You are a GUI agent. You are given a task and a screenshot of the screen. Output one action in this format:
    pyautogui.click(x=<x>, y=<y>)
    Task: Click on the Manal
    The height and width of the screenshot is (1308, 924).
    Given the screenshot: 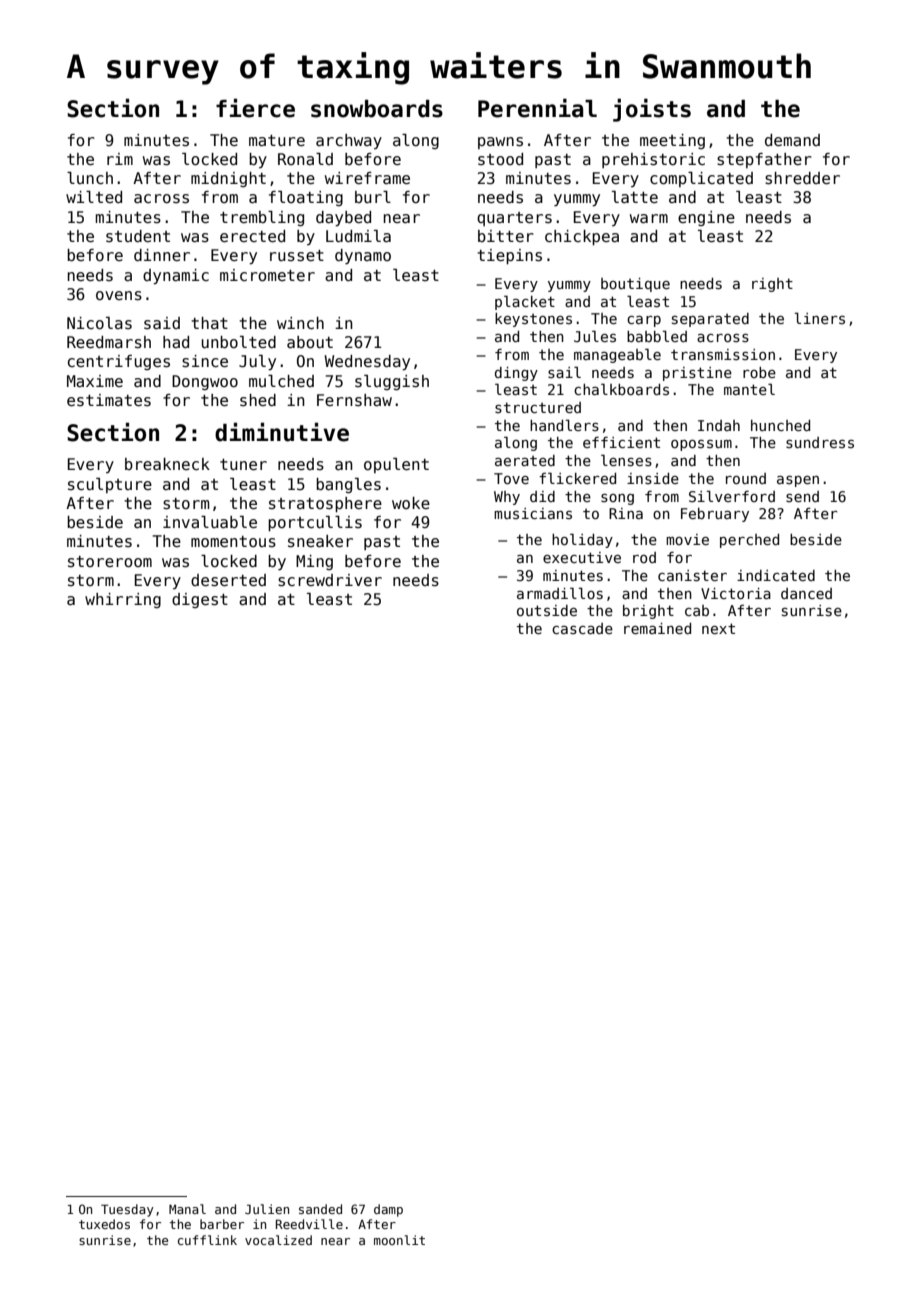 What is the action you would take?
    pyautogui.click(x=187, y=1209)
